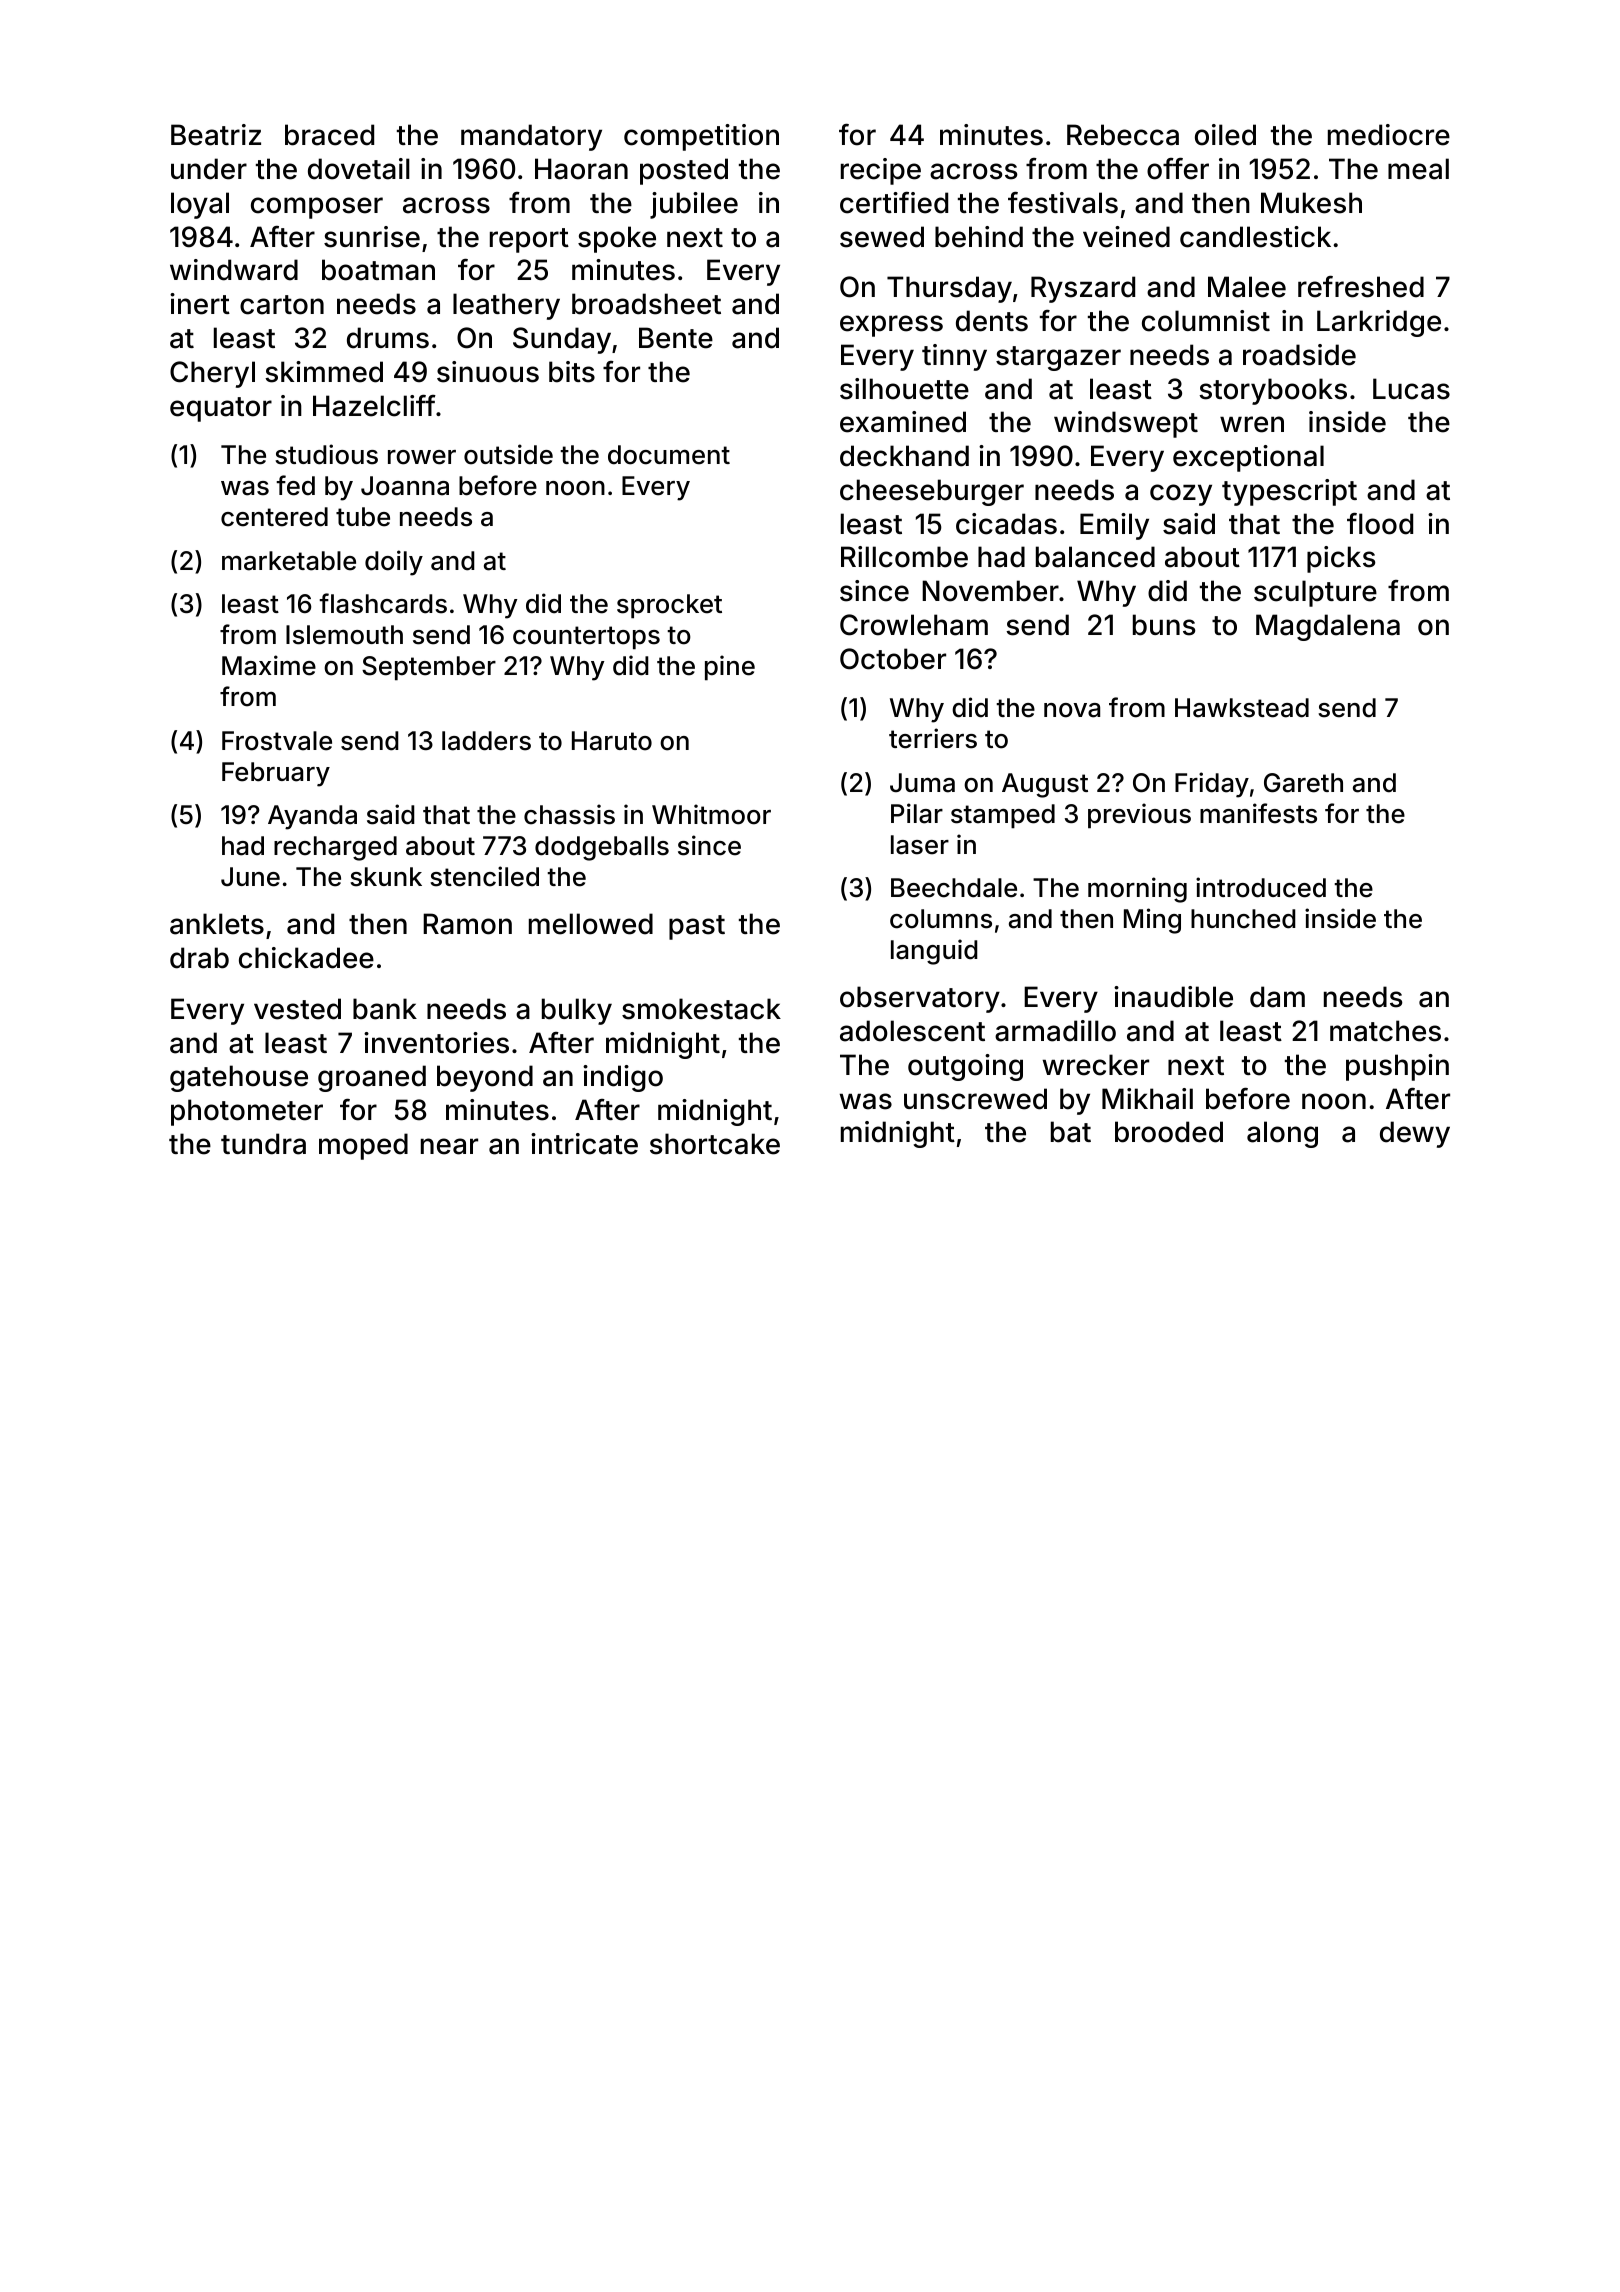  What do you see at coordinates (405, 486) in the image?
I see `Joanna` at bounding box center [405, 486].
